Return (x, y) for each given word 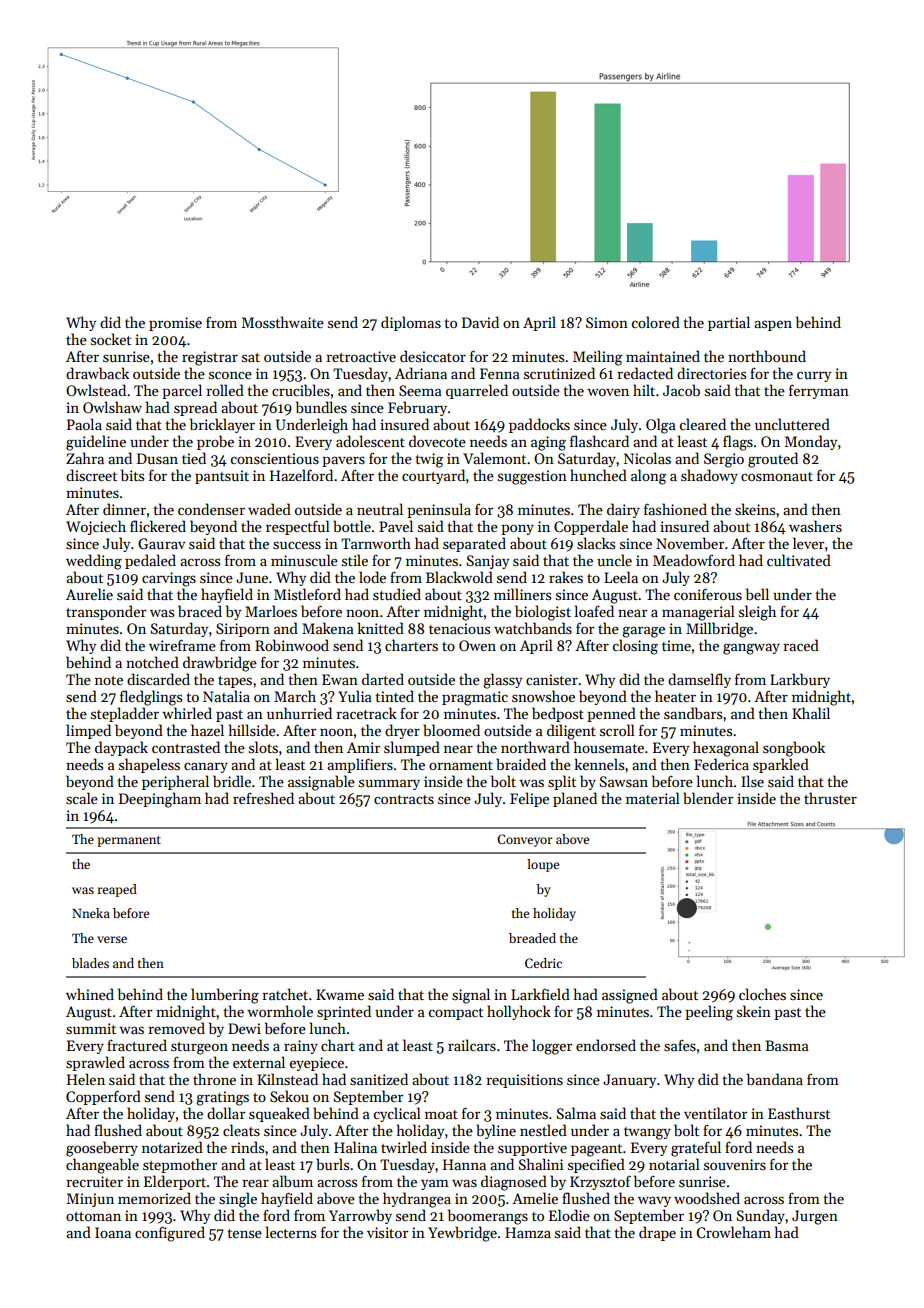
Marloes (271, 611)
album (292, 1181)
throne (214, 1079)
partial (729, 323)
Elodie (569, 1215)
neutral (380, 509)
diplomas (411, 323)
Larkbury (800, 680)
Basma (787, 1045)
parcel (182, 391)
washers (815, 526)
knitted (380, 628)
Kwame (340, 994)
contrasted (186, 747)
